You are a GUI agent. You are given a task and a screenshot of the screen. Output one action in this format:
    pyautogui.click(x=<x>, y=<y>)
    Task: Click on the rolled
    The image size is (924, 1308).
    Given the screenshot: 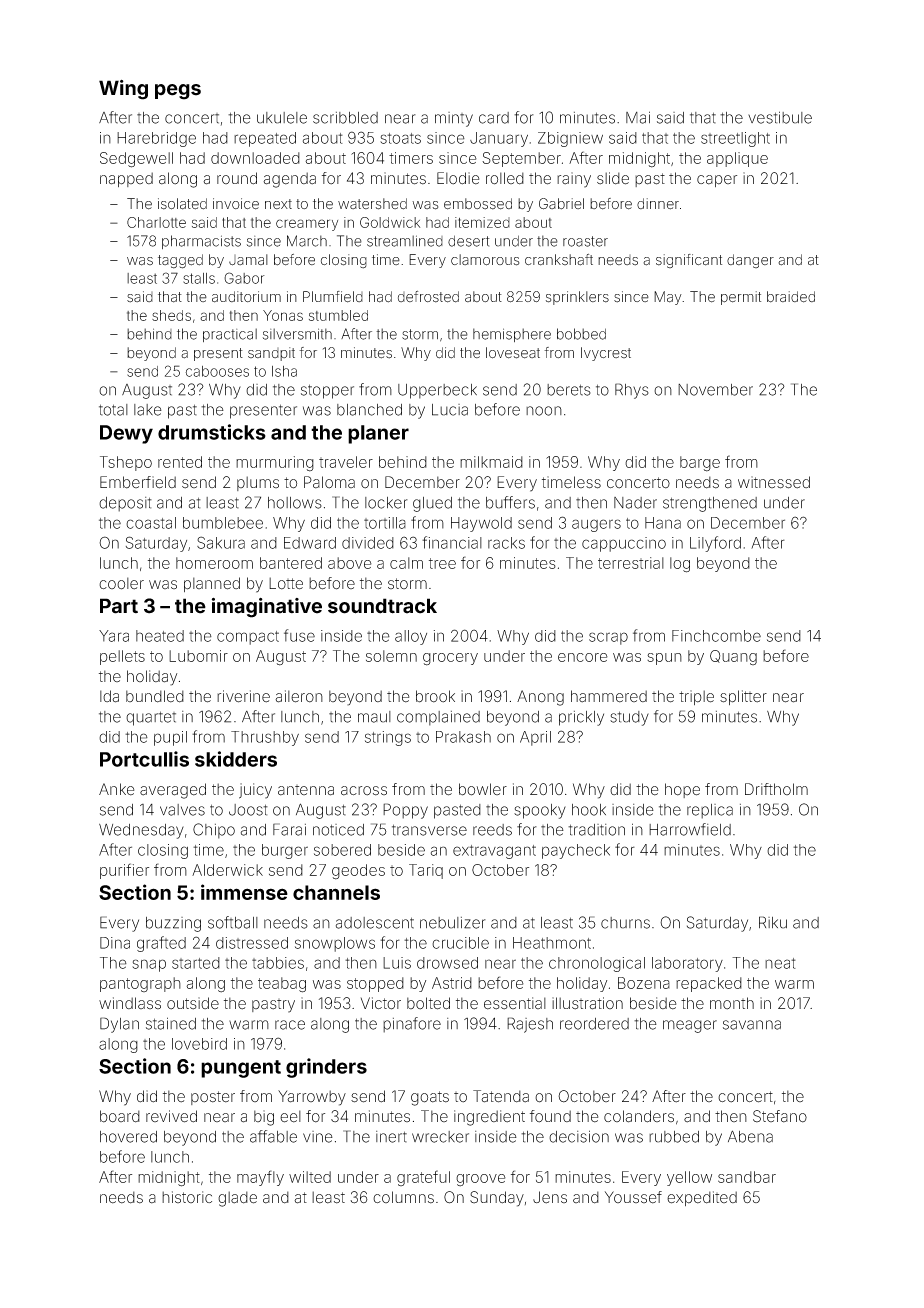 What is the action you would take?
    pyautogui.click(x=505, y=178)
